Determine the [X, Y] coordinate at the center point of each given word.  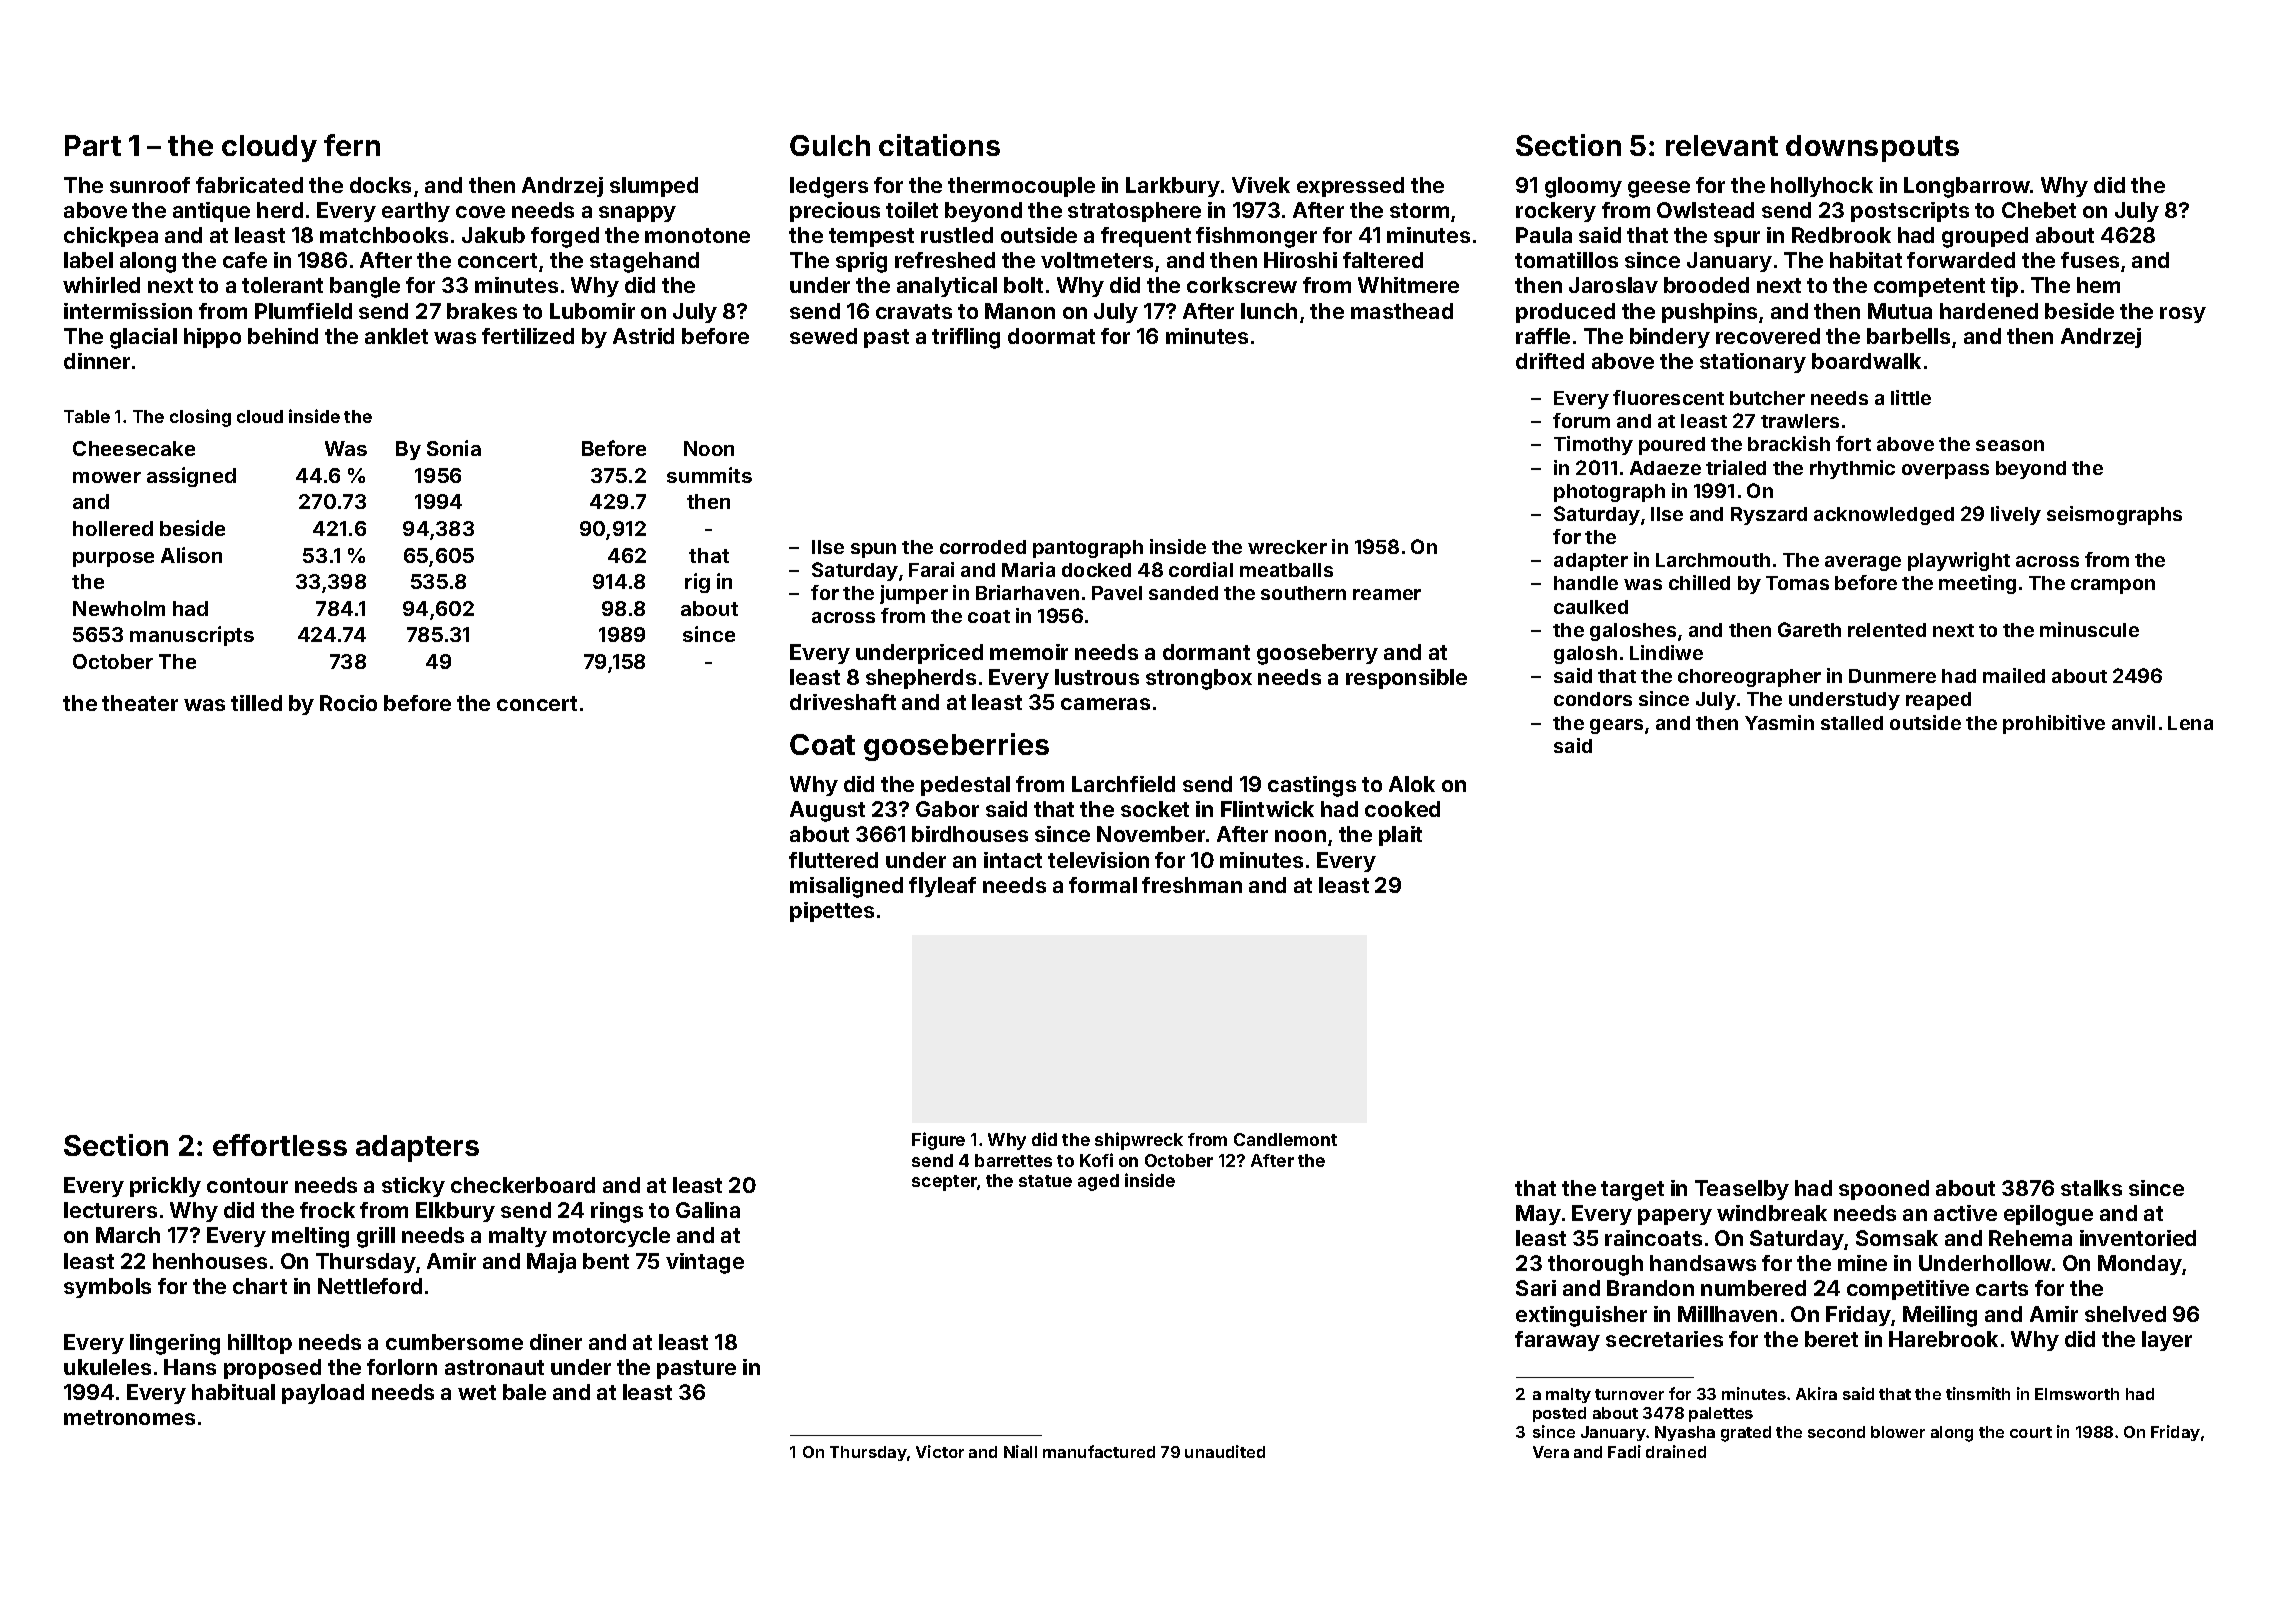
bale [524, 1392]
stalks [2091, 1188]
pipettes [832, 912]
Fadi [1624, 1451]
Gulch [830, 145]
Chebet [2039, 210]
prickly [165, 1187]
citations [939, 145]
